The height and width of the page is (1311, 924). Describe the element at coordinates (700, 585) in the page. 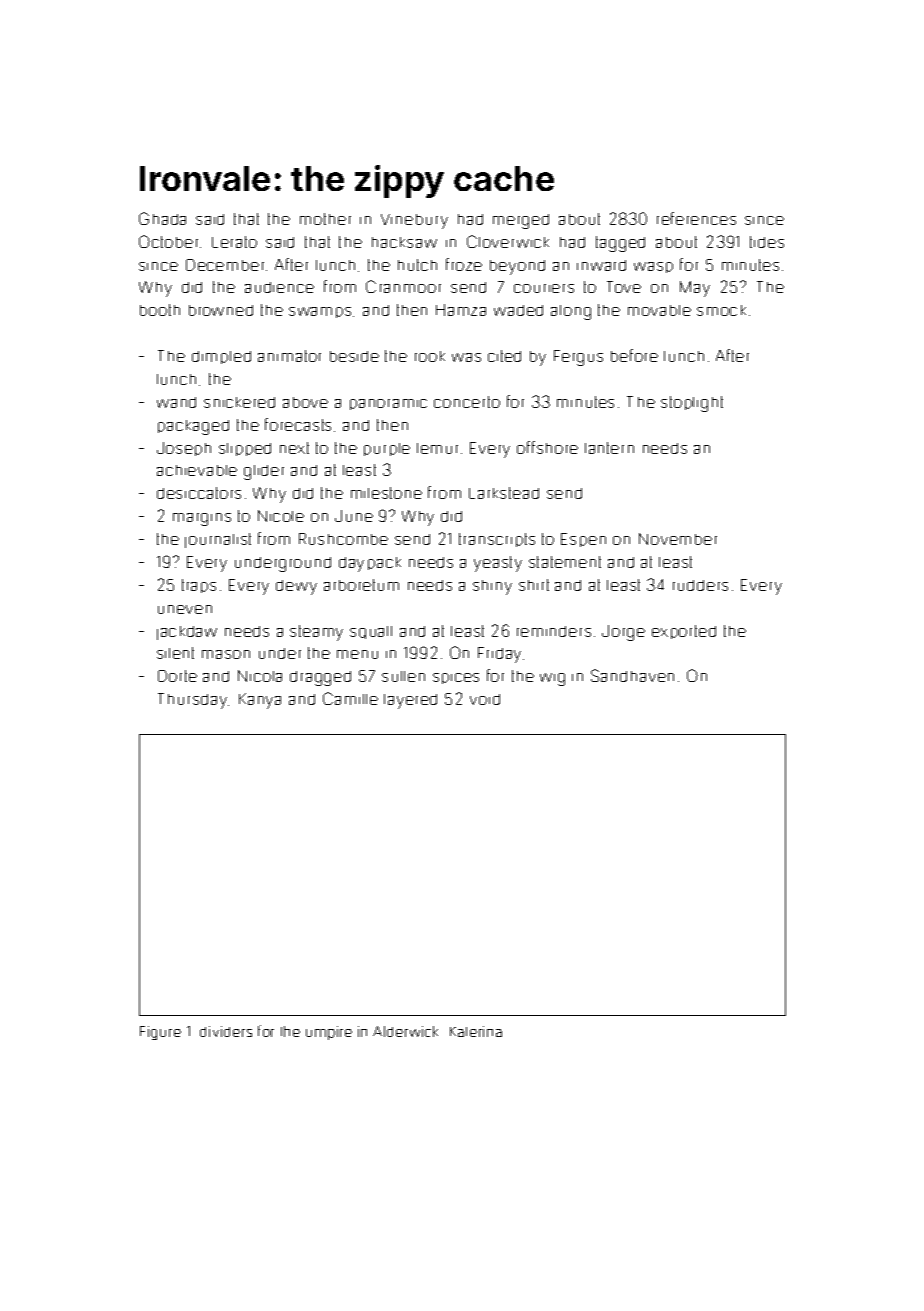

I see `rudders` at that location.
